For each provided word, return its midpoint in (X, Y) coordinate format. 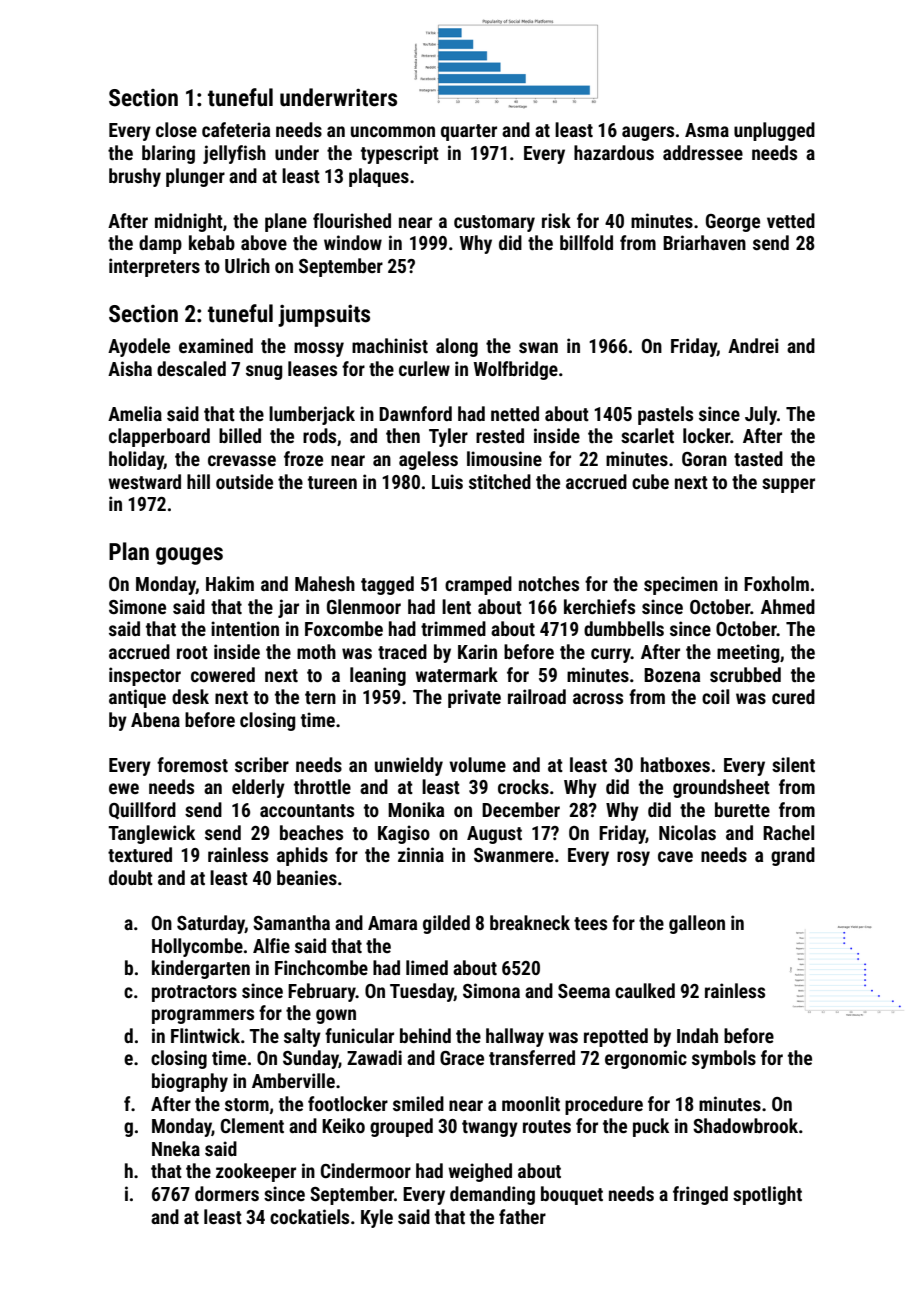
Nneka (176, 1148)
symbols (724, 1059)
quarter (469, 132)
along (457, 347)
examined (216, 345)
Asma (707, 130)
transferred (532, 1057)
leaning (378, 676)
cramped (478, 585)
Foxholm (776, 583)
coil (715, 696)
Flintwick (205, 1035)
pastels (665, 415)
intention (245, 628)
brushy (135, 177)
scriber (262, 764)
